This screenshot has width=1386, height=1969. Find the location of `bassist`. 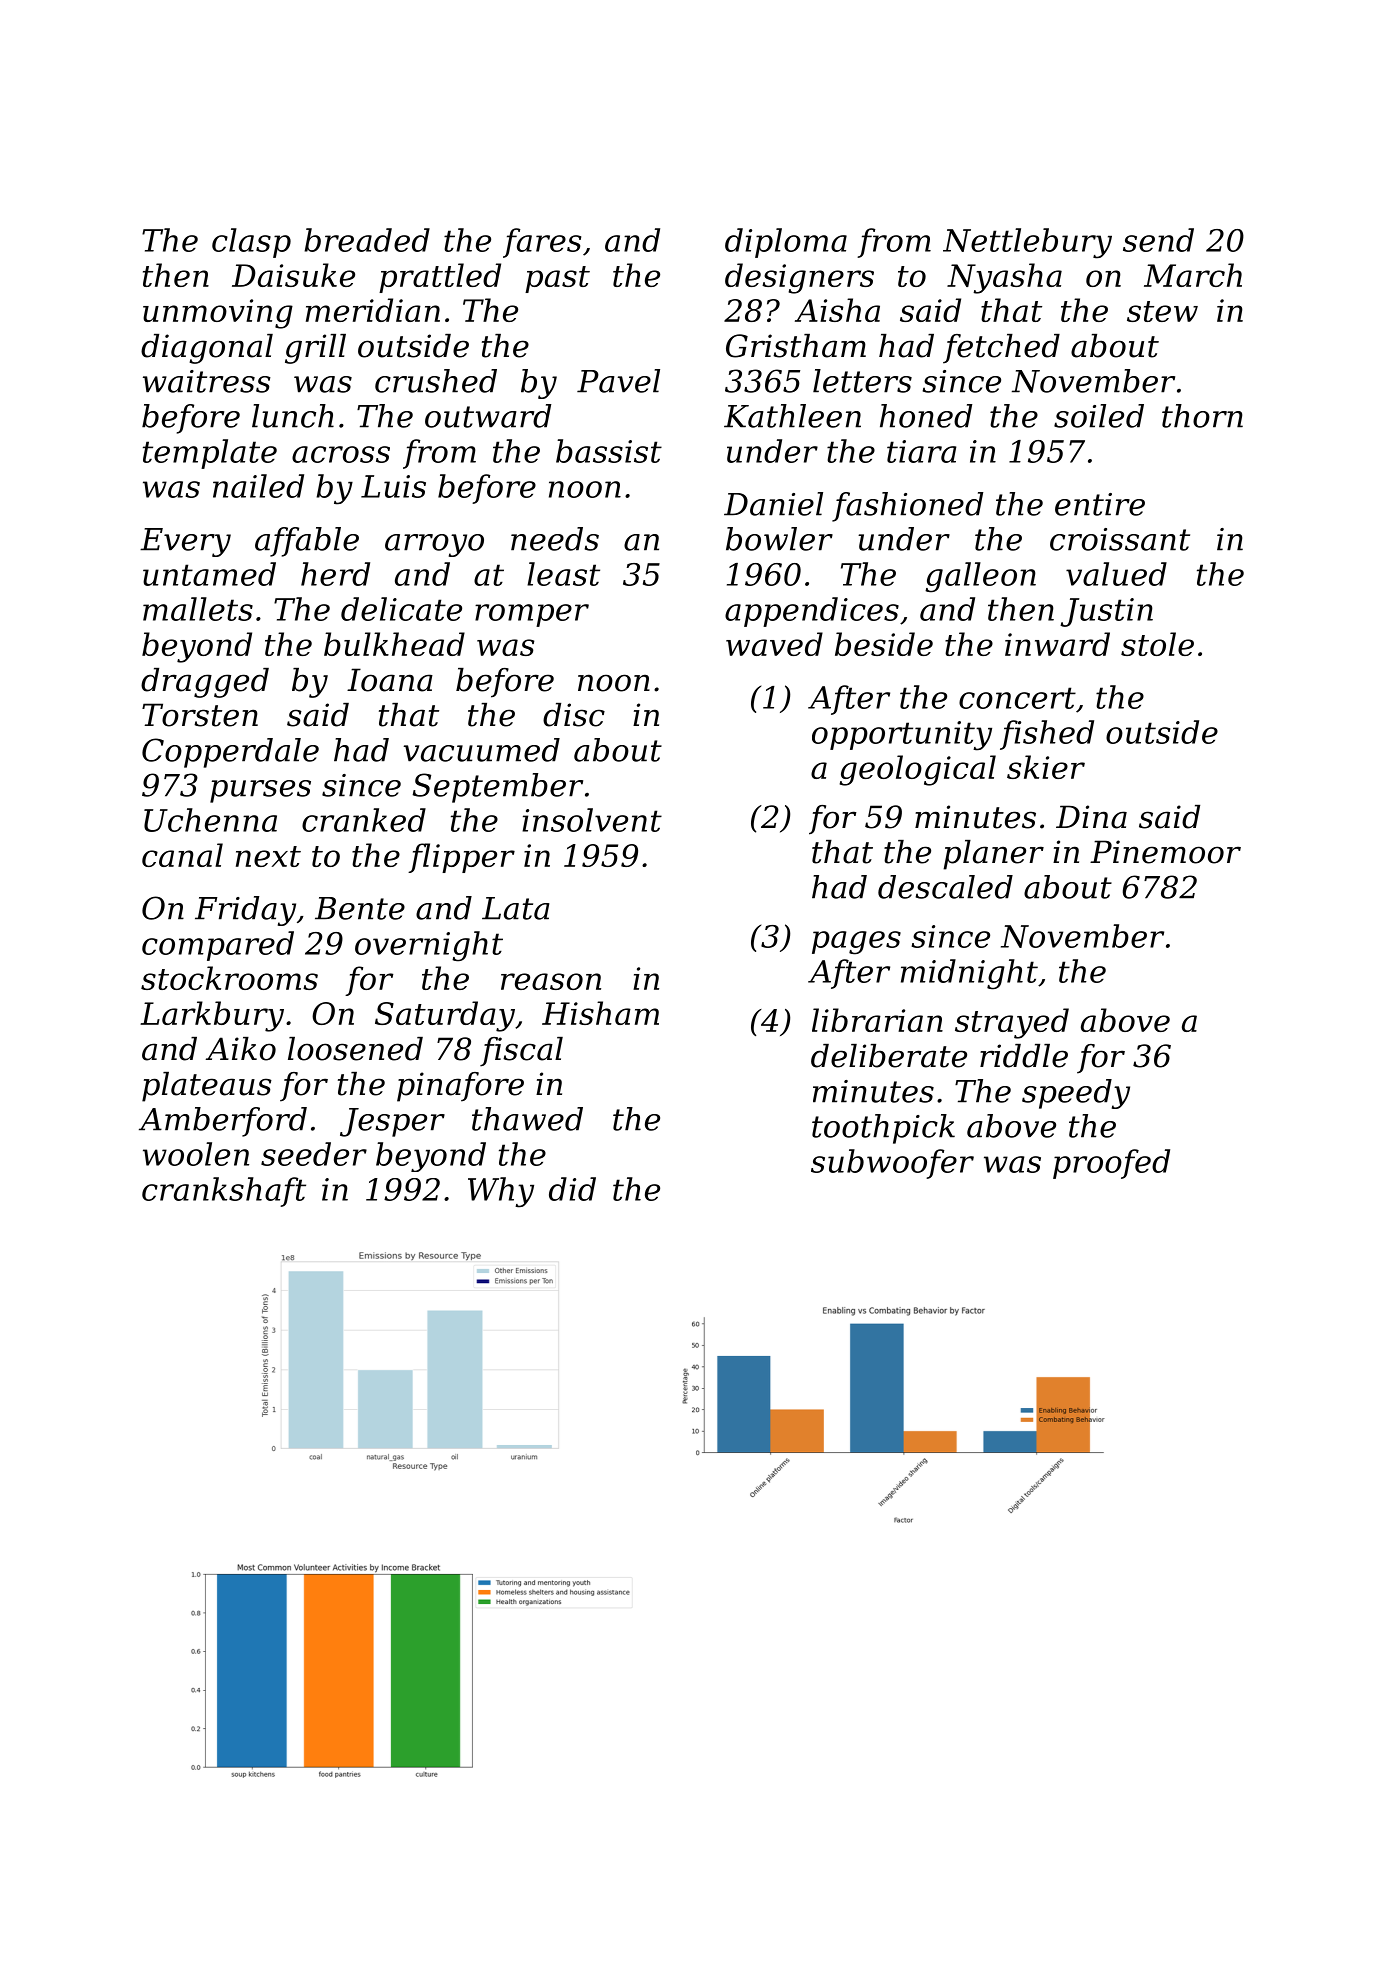

bassist is located at coordinates (609, 451).
